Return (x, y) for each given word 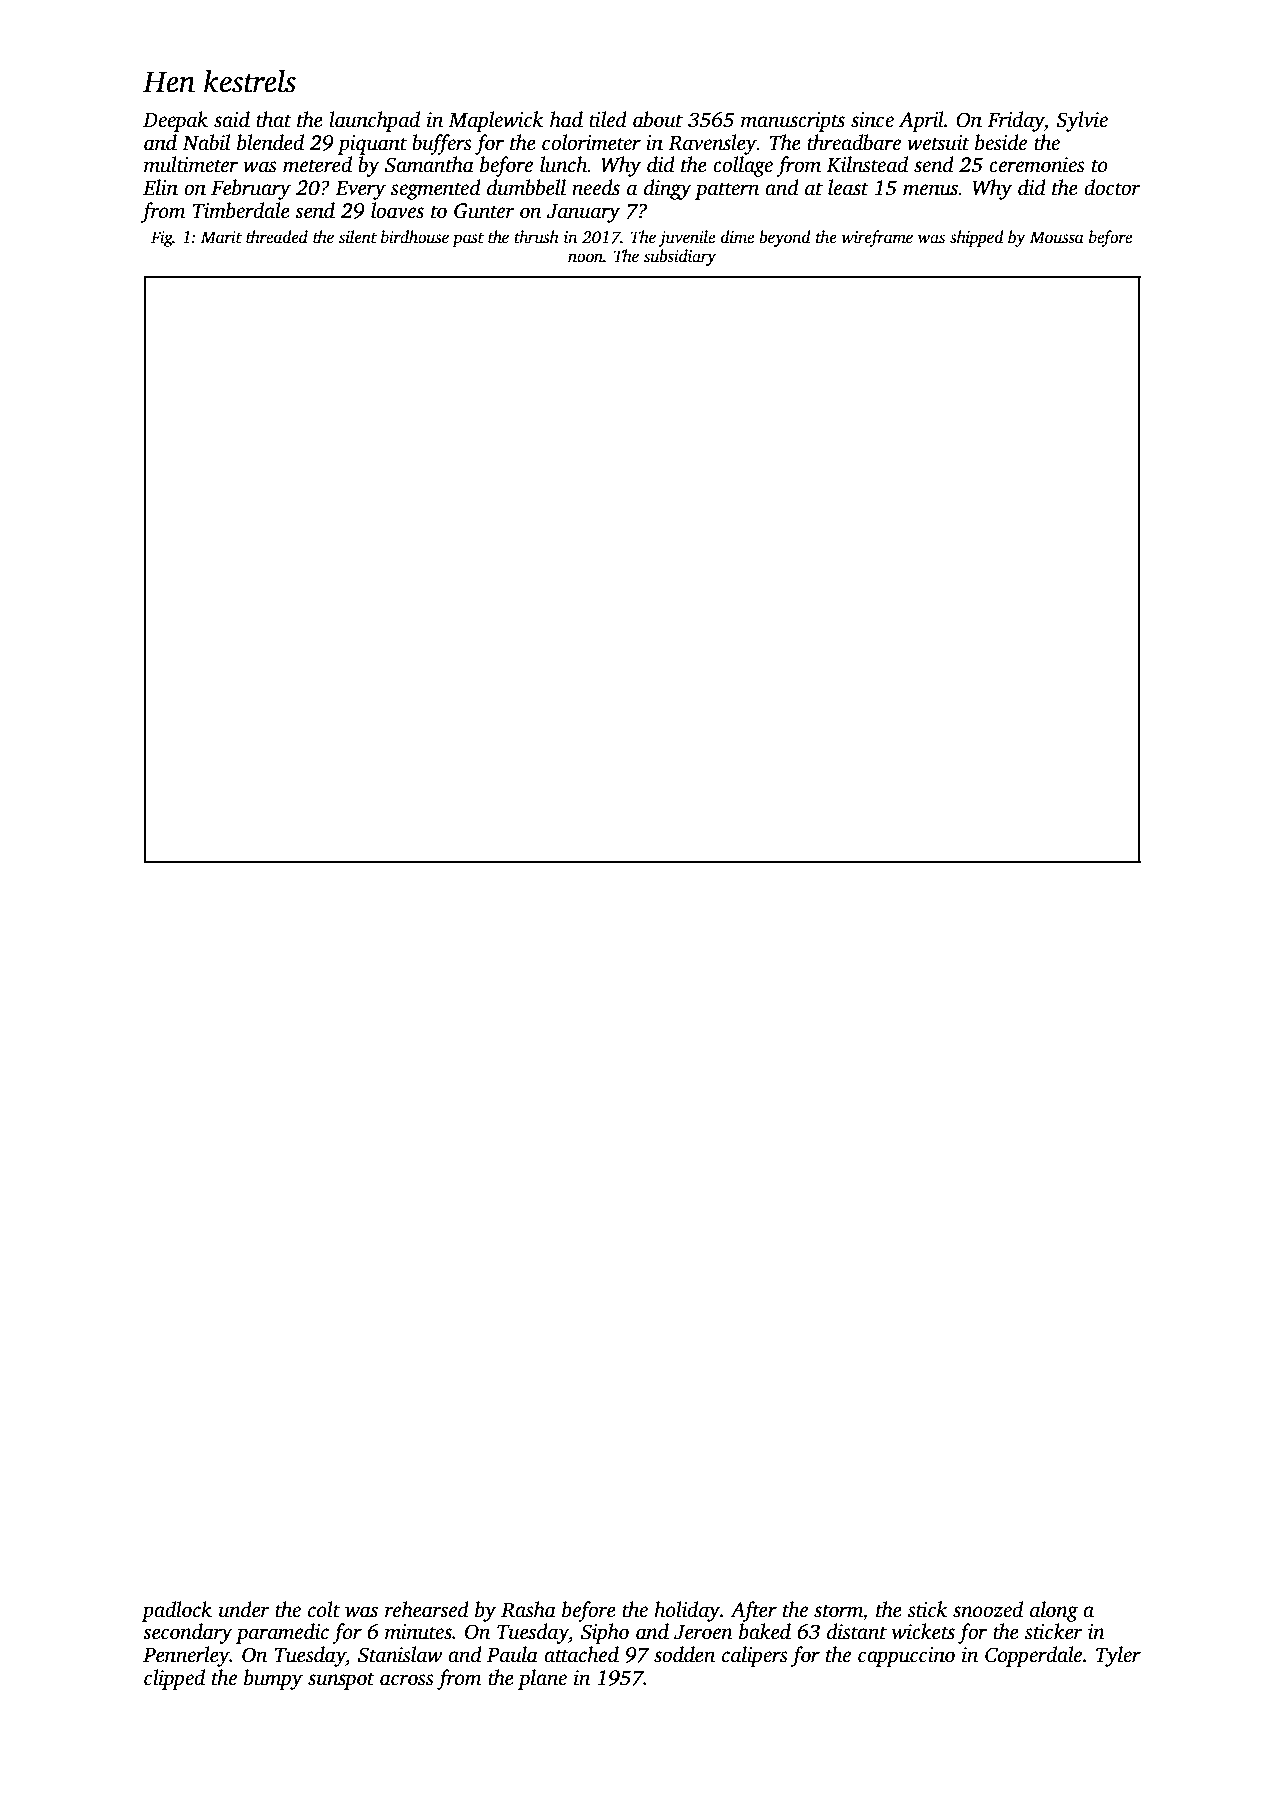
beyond (785, 238)
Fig (162, 239)
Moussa (1057, 237)
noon (585, 258)
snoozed (988, 1609)
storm (838, 1611)
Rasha (528, 1609)
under (244, 1609)
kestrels (250, 81)
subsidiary (680, 257)
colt (324, 1609)
